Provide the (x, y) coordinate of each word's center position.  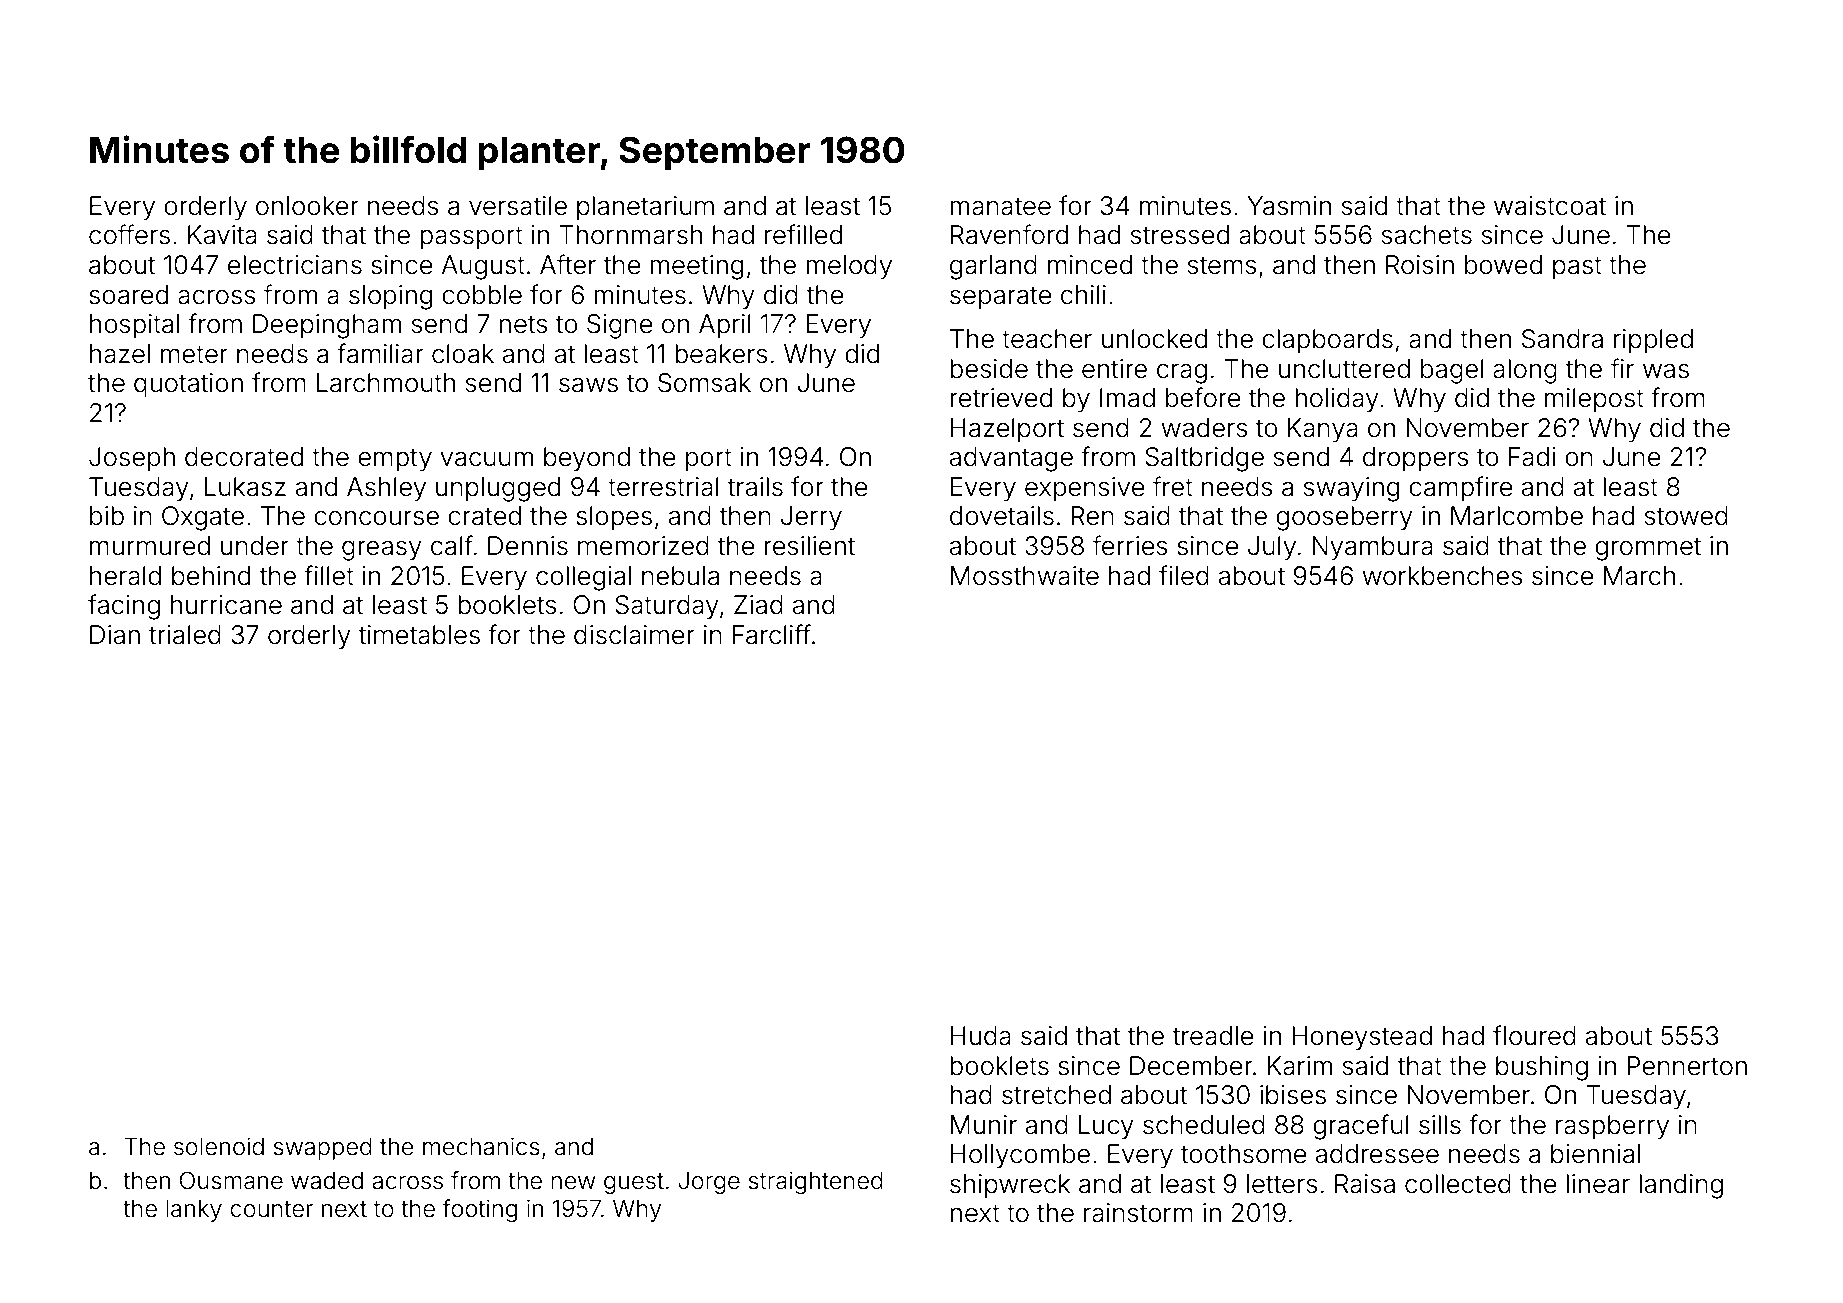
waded (327, 1181)
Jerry (811, 518)
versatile (518, 206)
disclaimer (634, 635)
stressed (1180, 235)
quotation (188, 385)
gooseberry (1344, 518)
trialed (185, 635)
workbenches (1442, 576)
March (1639, 576)
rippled (1653, 341)
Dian (115, 635)
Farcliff (772, 634)
